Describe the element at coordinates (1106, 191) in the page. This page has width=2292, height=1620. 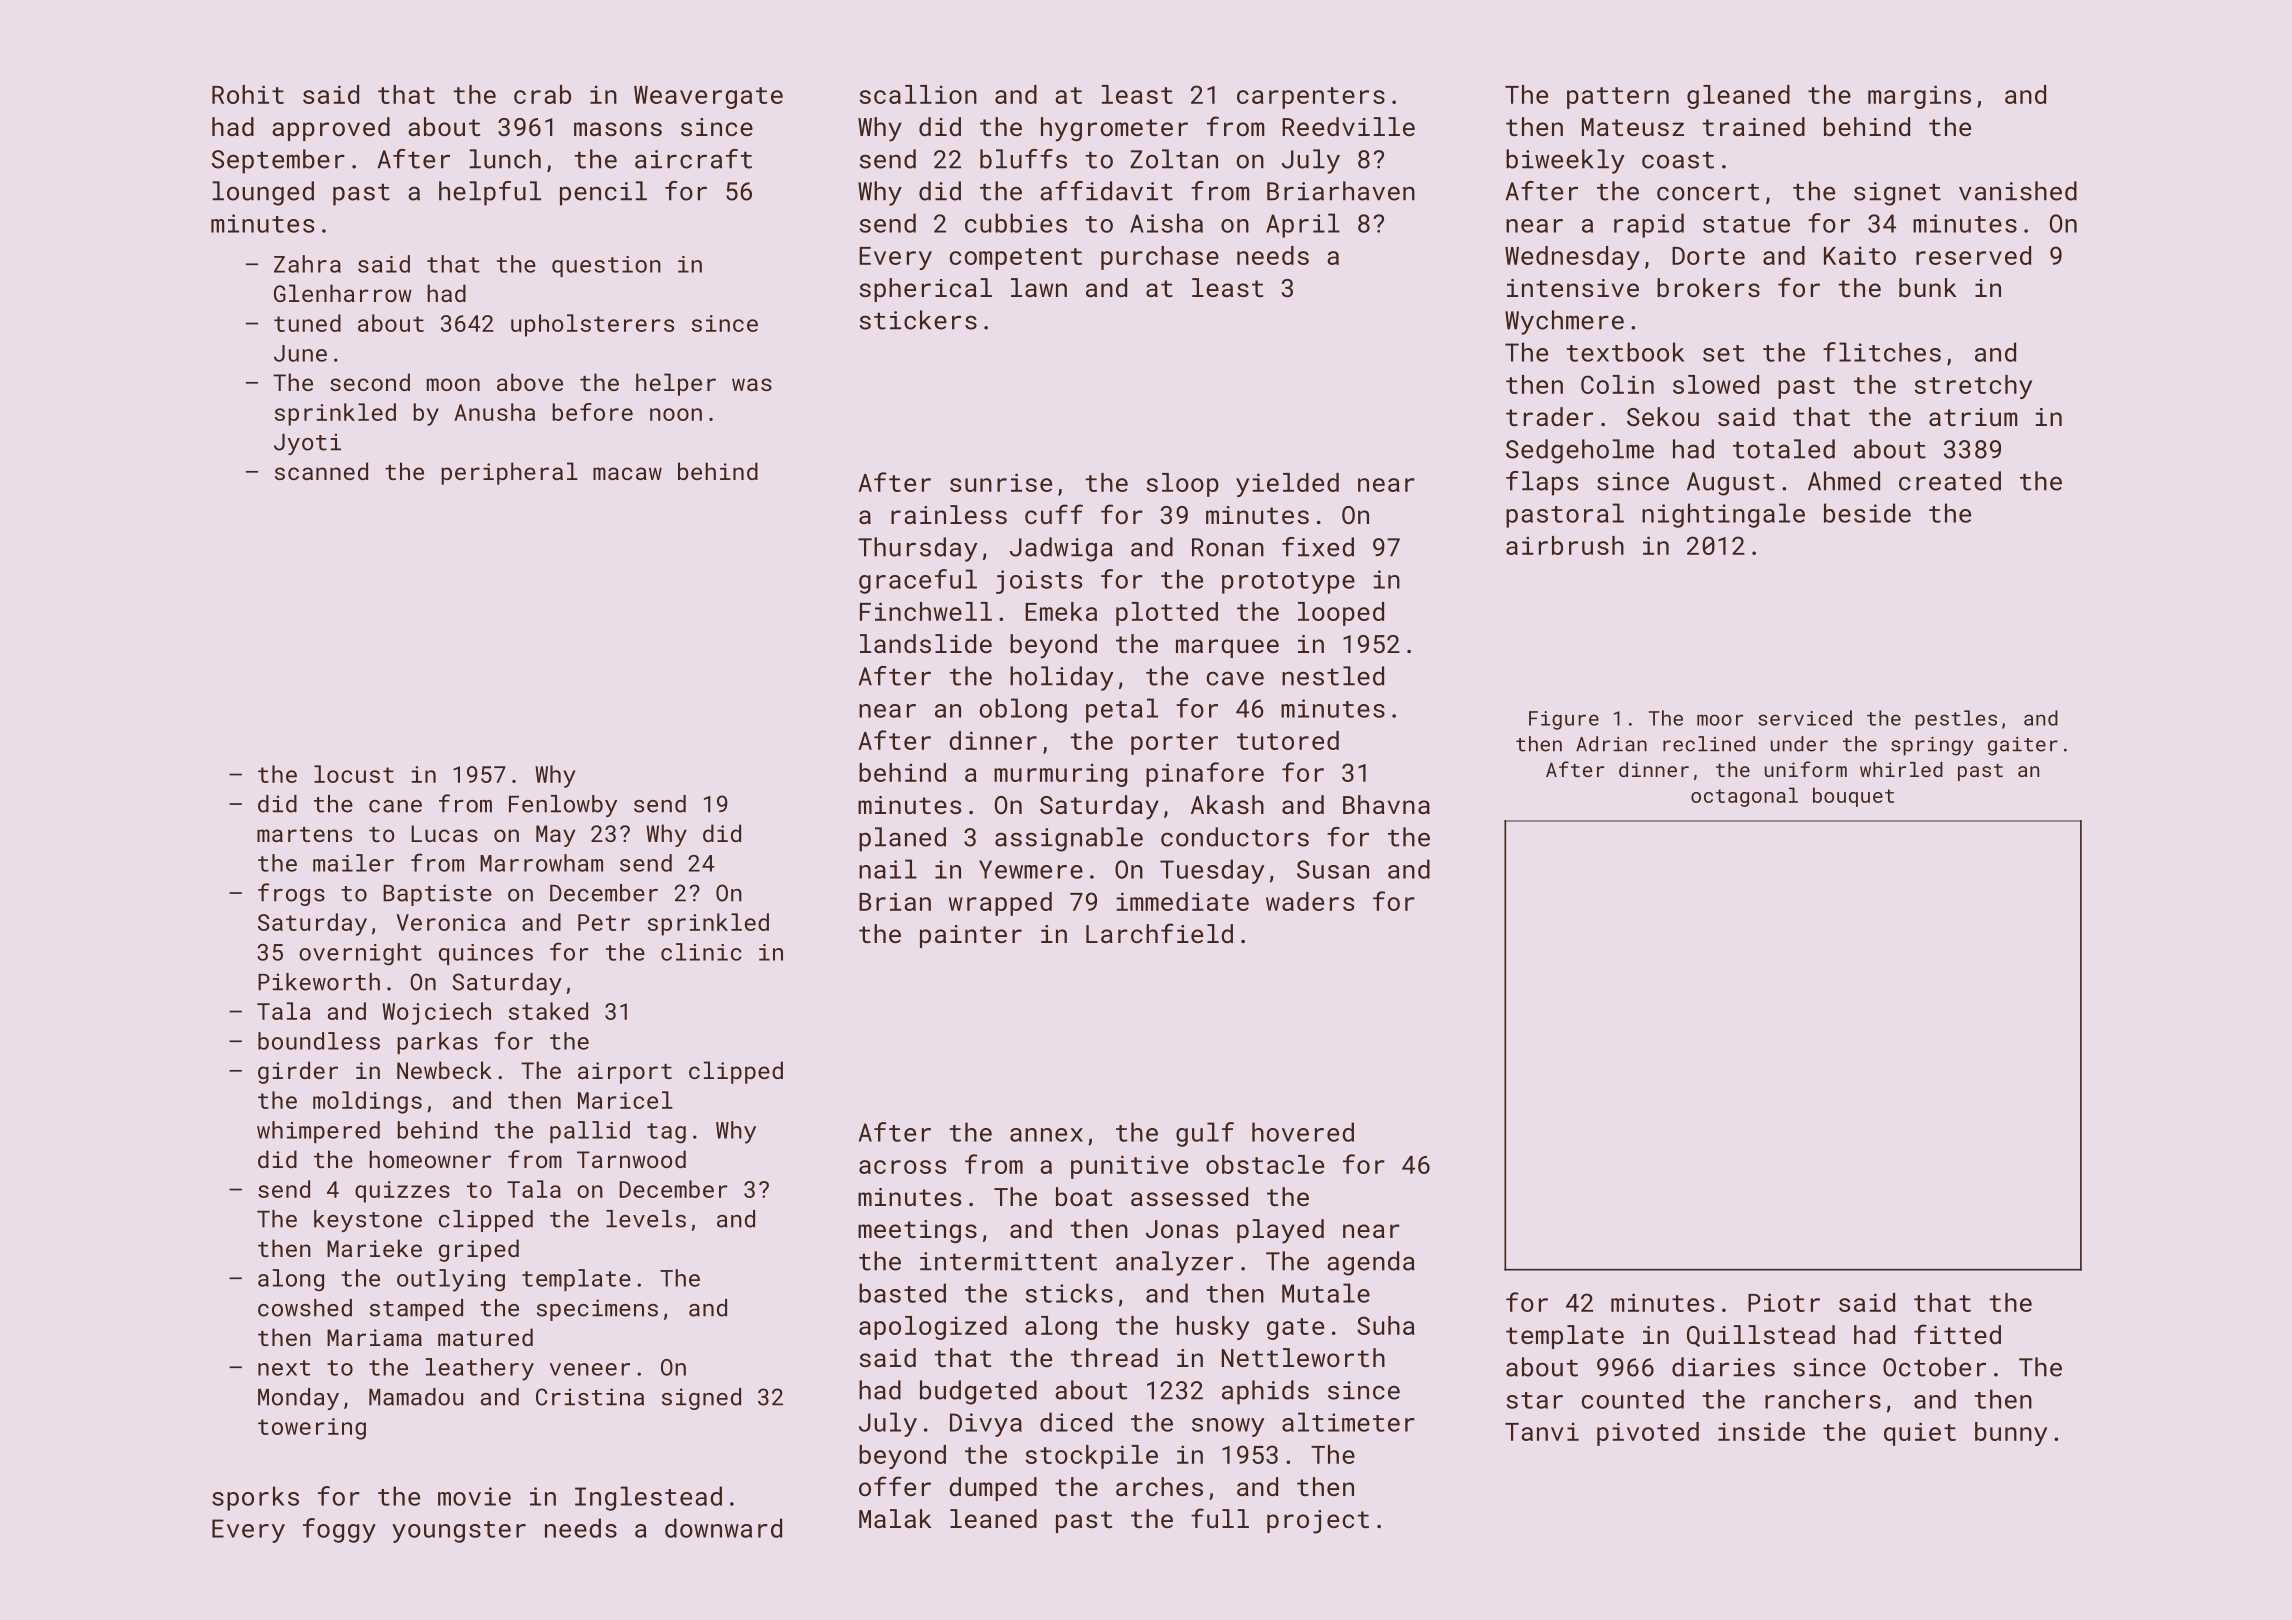
I see `affidavit` at that location.
